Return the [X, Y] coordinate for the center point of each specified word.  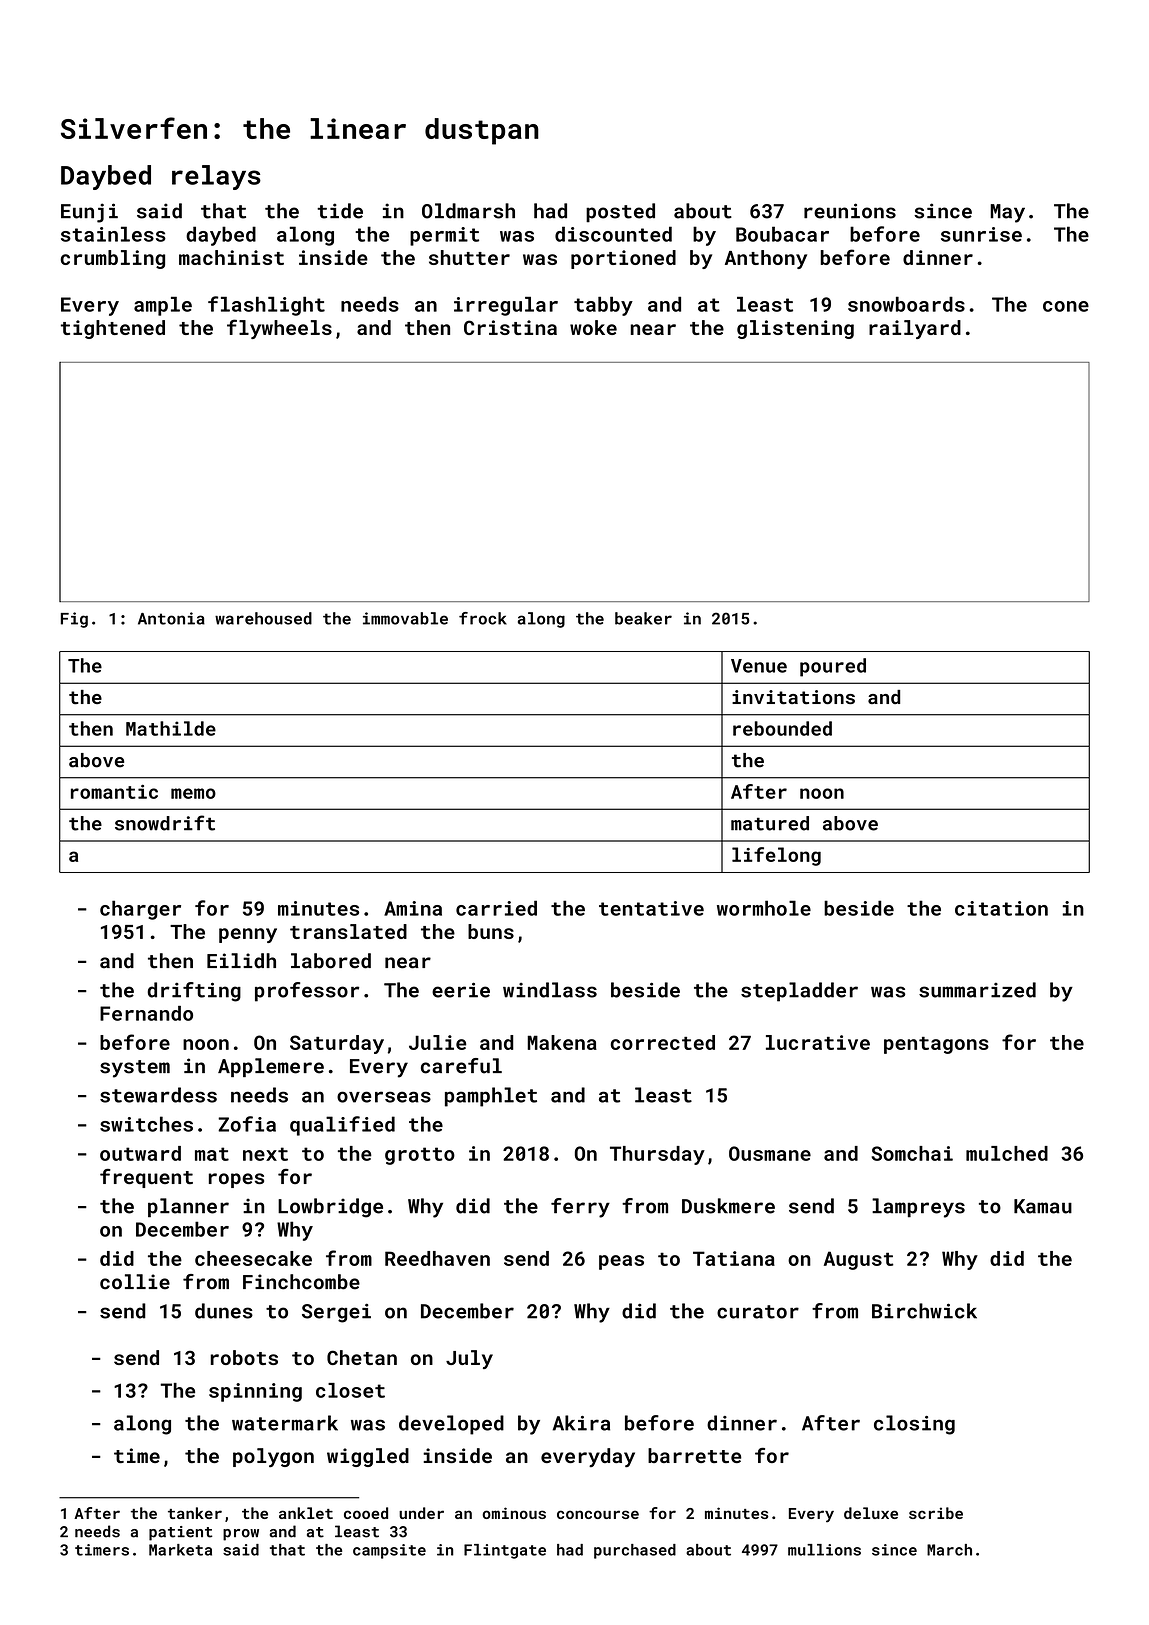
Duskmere [728, 1206]
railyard [915, 329]
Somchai [912, 1153]
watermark [285, 1423]
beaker [643, 618]
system [135, 1069]
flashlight [266, 306]
